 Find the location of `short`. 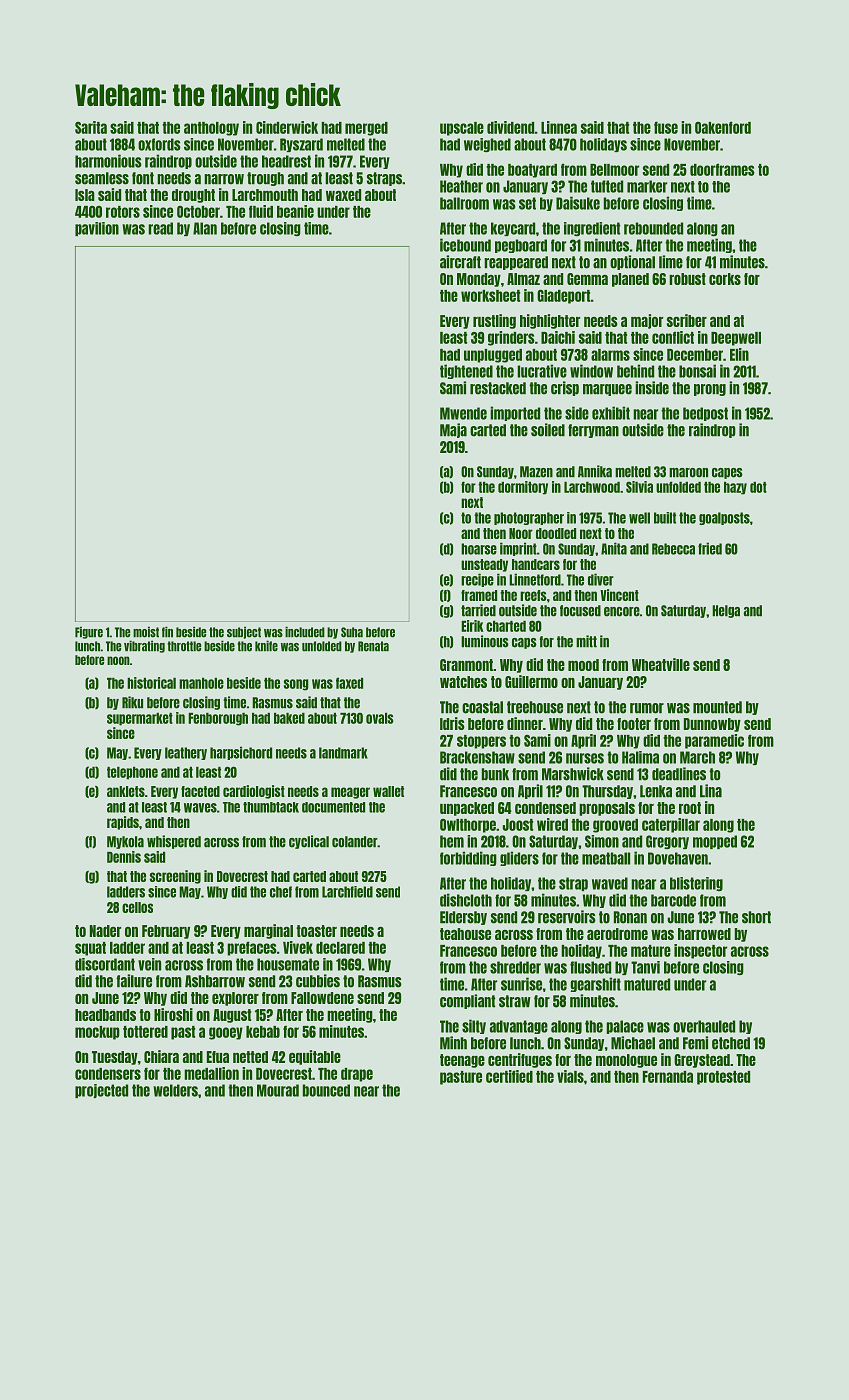

short is located at coordinates (756, 917).
